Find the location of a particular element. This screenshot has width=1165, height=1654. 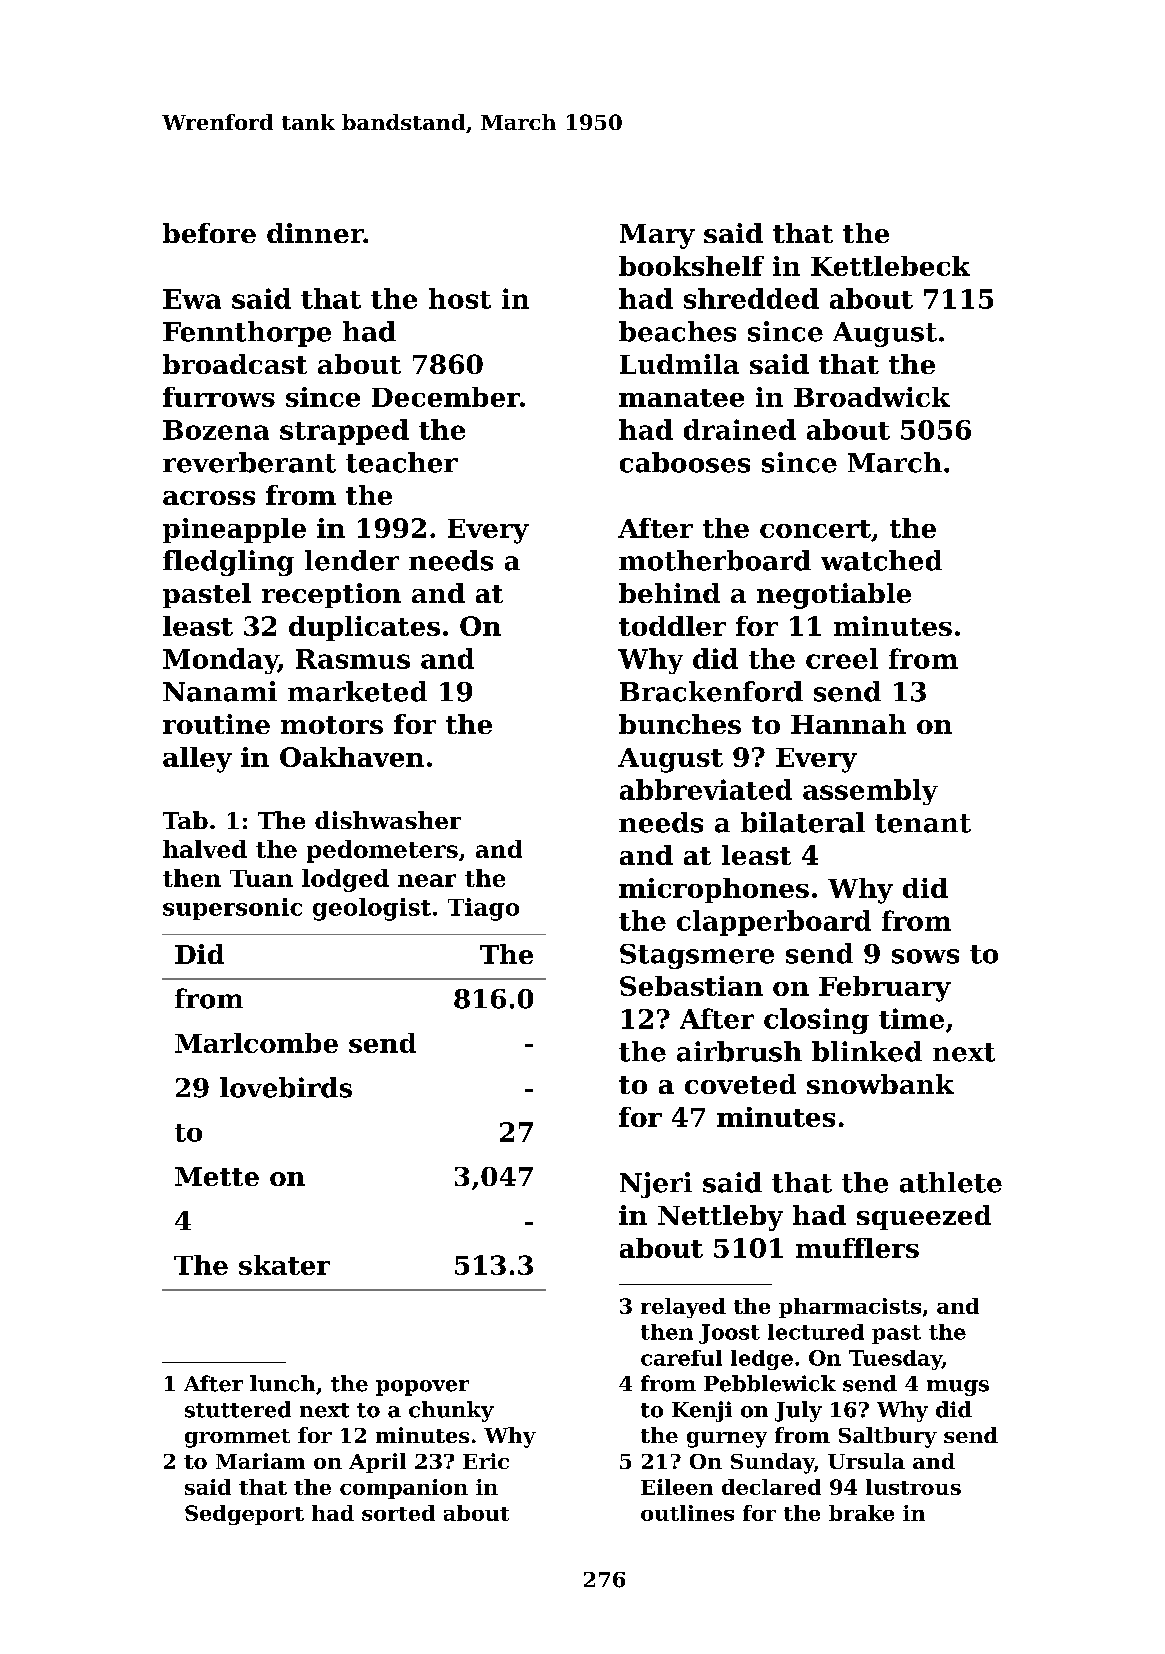

Sedgeport is located at coordinates (244, 1515).
